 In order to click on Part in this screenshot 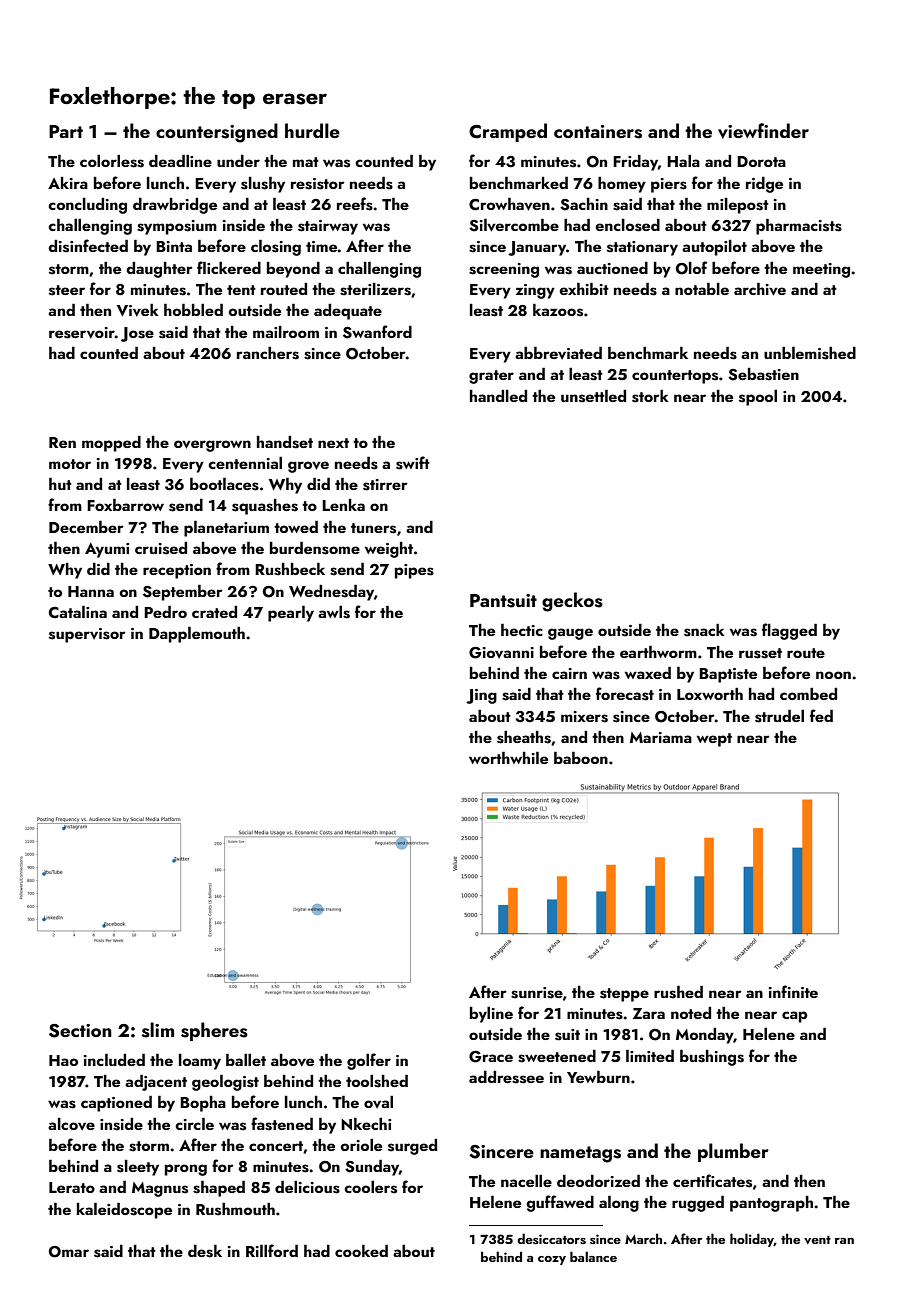, I will do `click(66, 131)`.
